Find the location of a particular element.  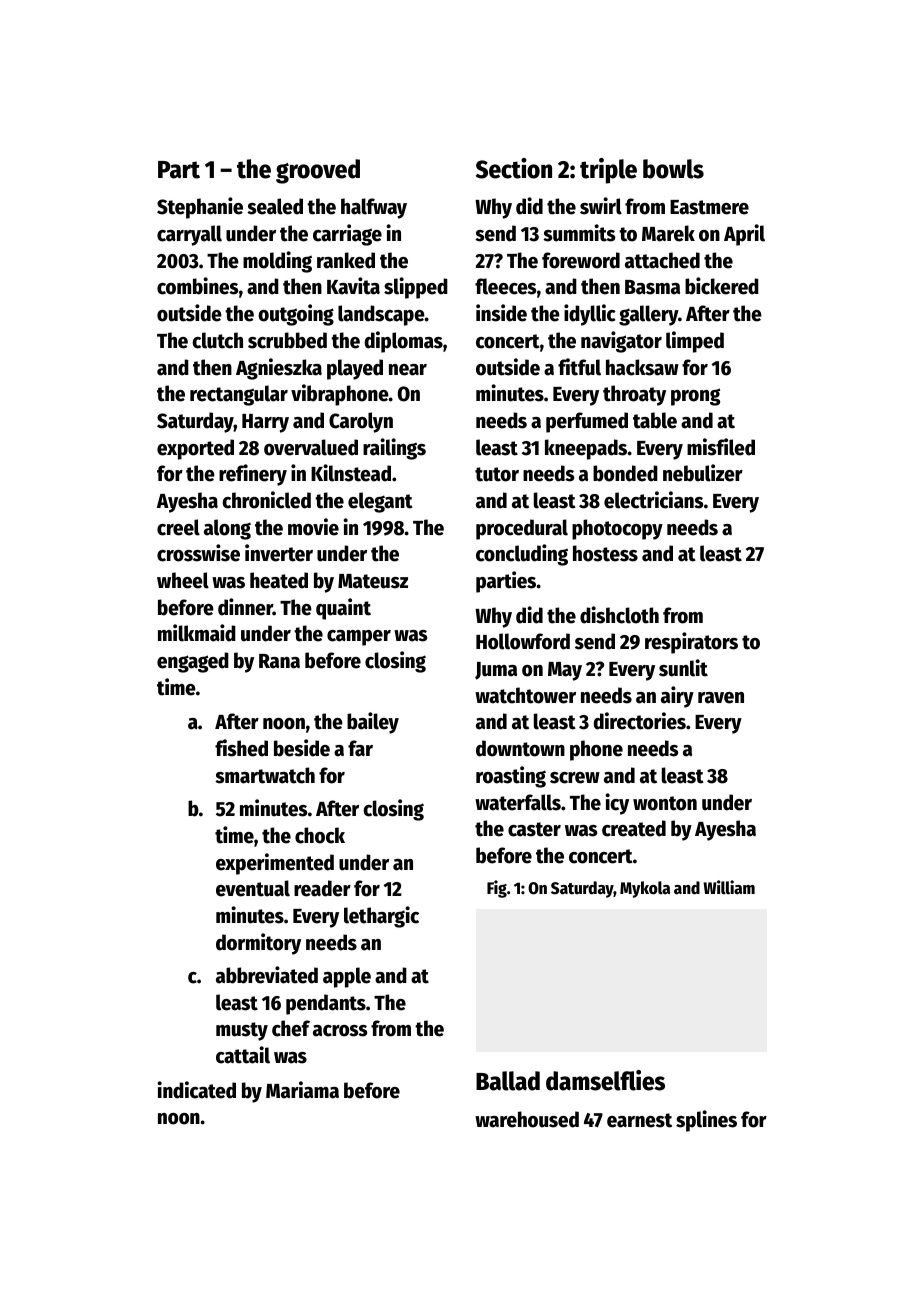

William is located at coordinates (729, 887).
